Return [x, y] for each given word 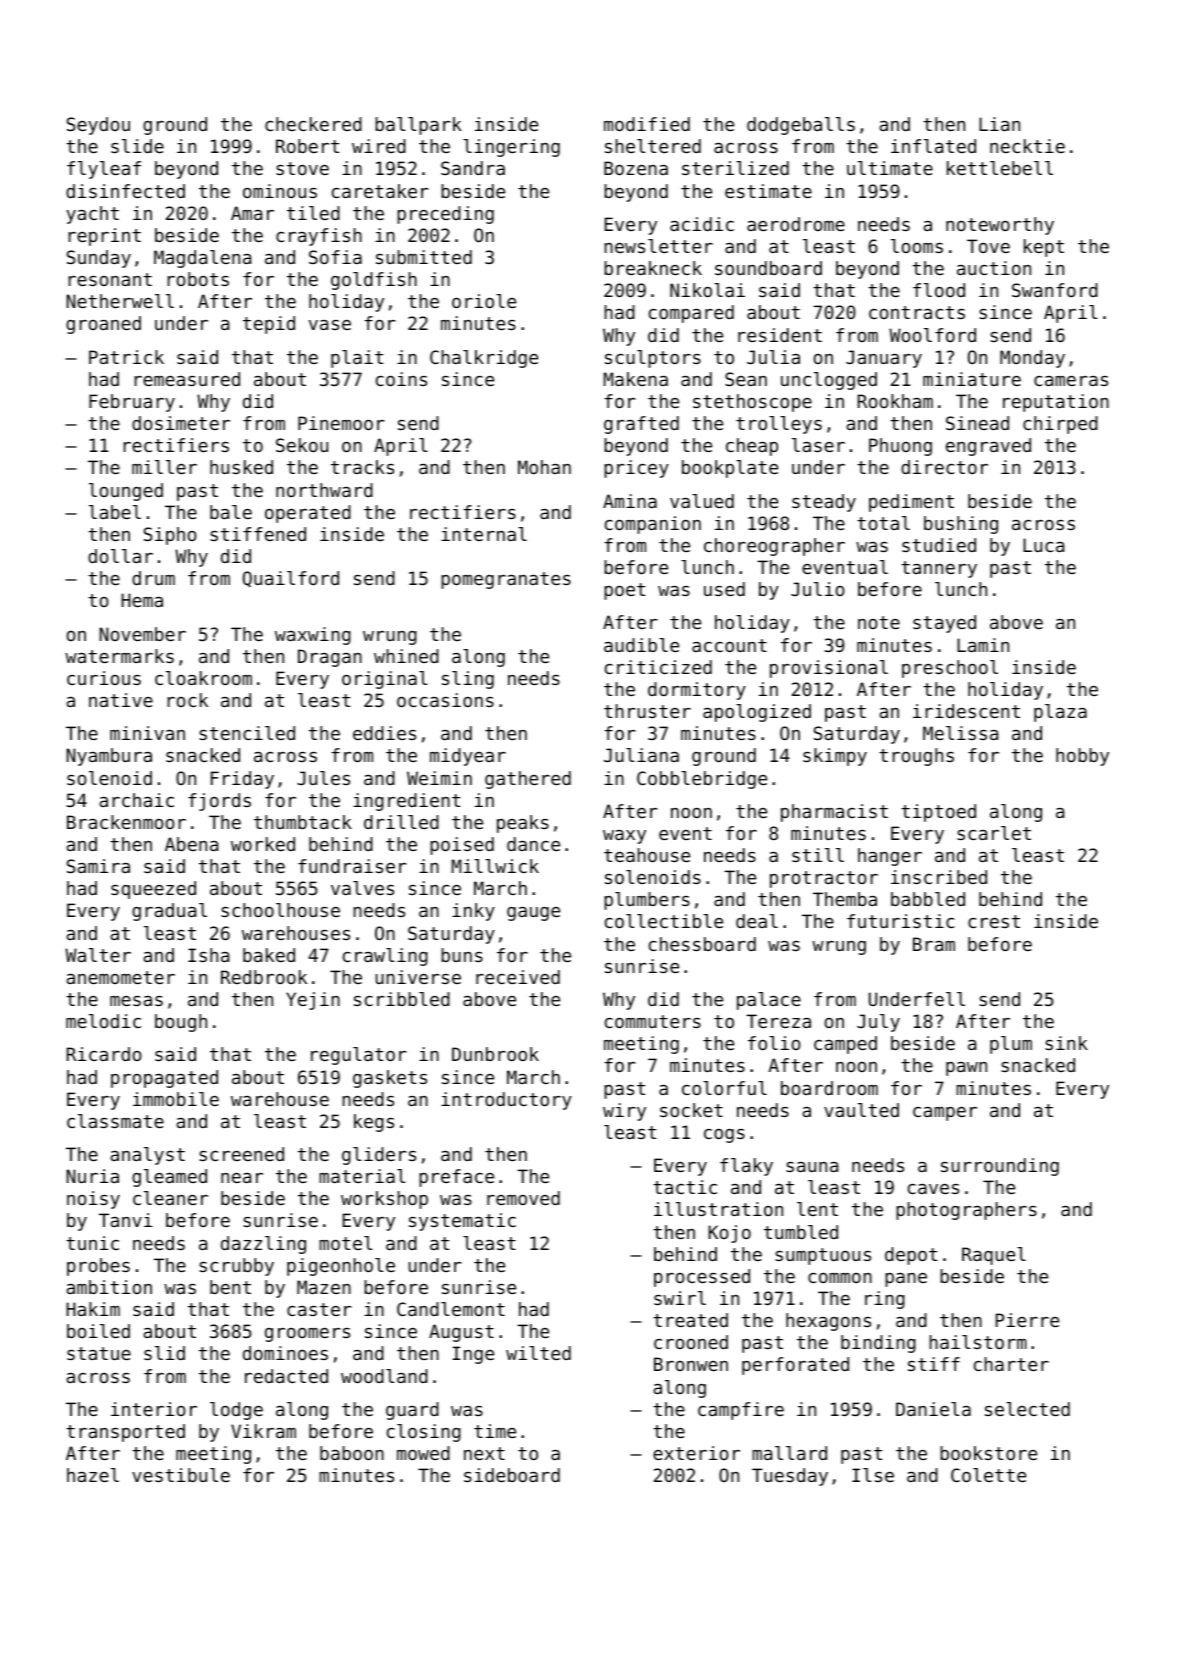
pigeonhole [341, 1267]
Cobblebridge [702, 780]
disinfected [125, 191]
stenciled [247, 733]
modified [647, 124]
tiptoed [938, 813]
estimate [768, 191]
